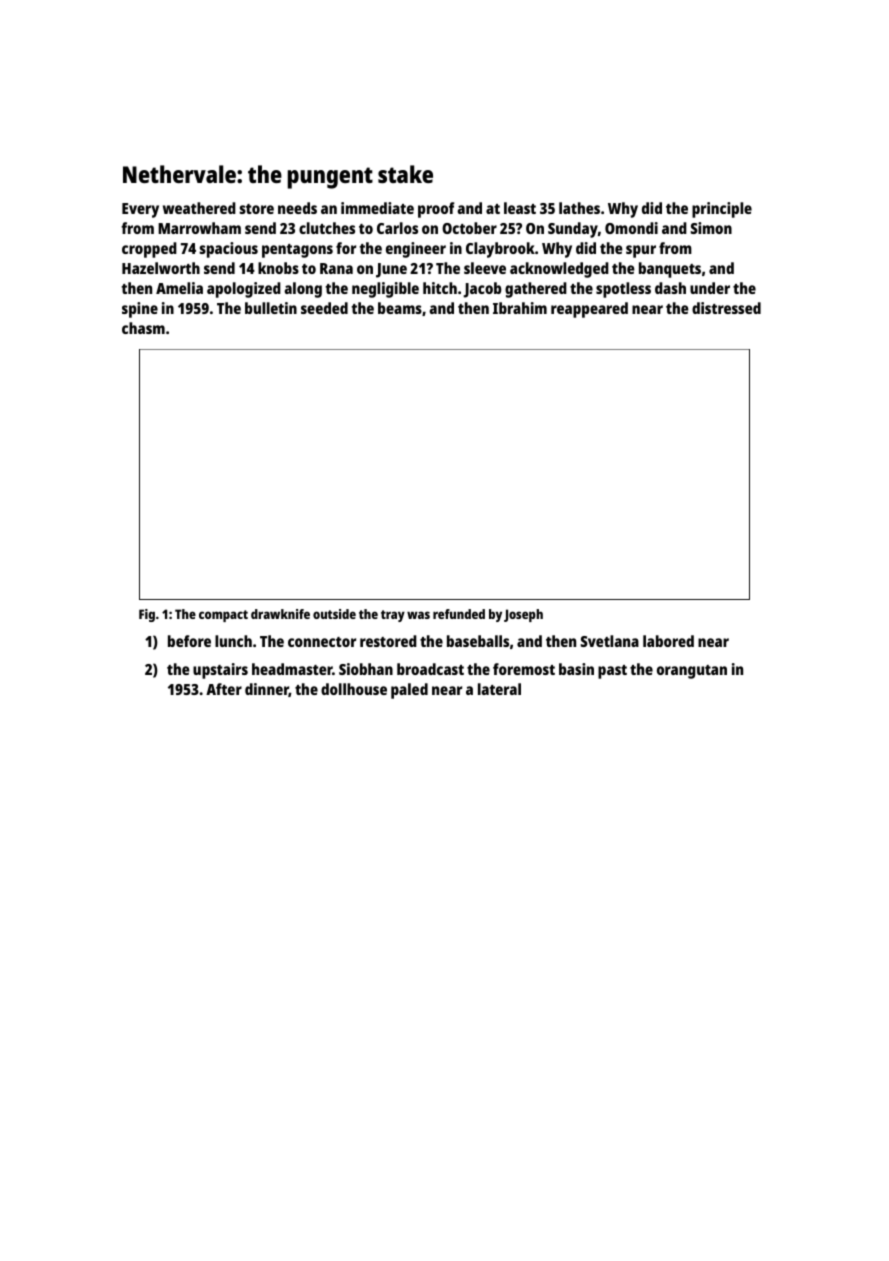 The width and height of the screenshot is (889, 1261). Describe the element at coordinates (520, 208) in the screenshot. I see `least` at that location.
